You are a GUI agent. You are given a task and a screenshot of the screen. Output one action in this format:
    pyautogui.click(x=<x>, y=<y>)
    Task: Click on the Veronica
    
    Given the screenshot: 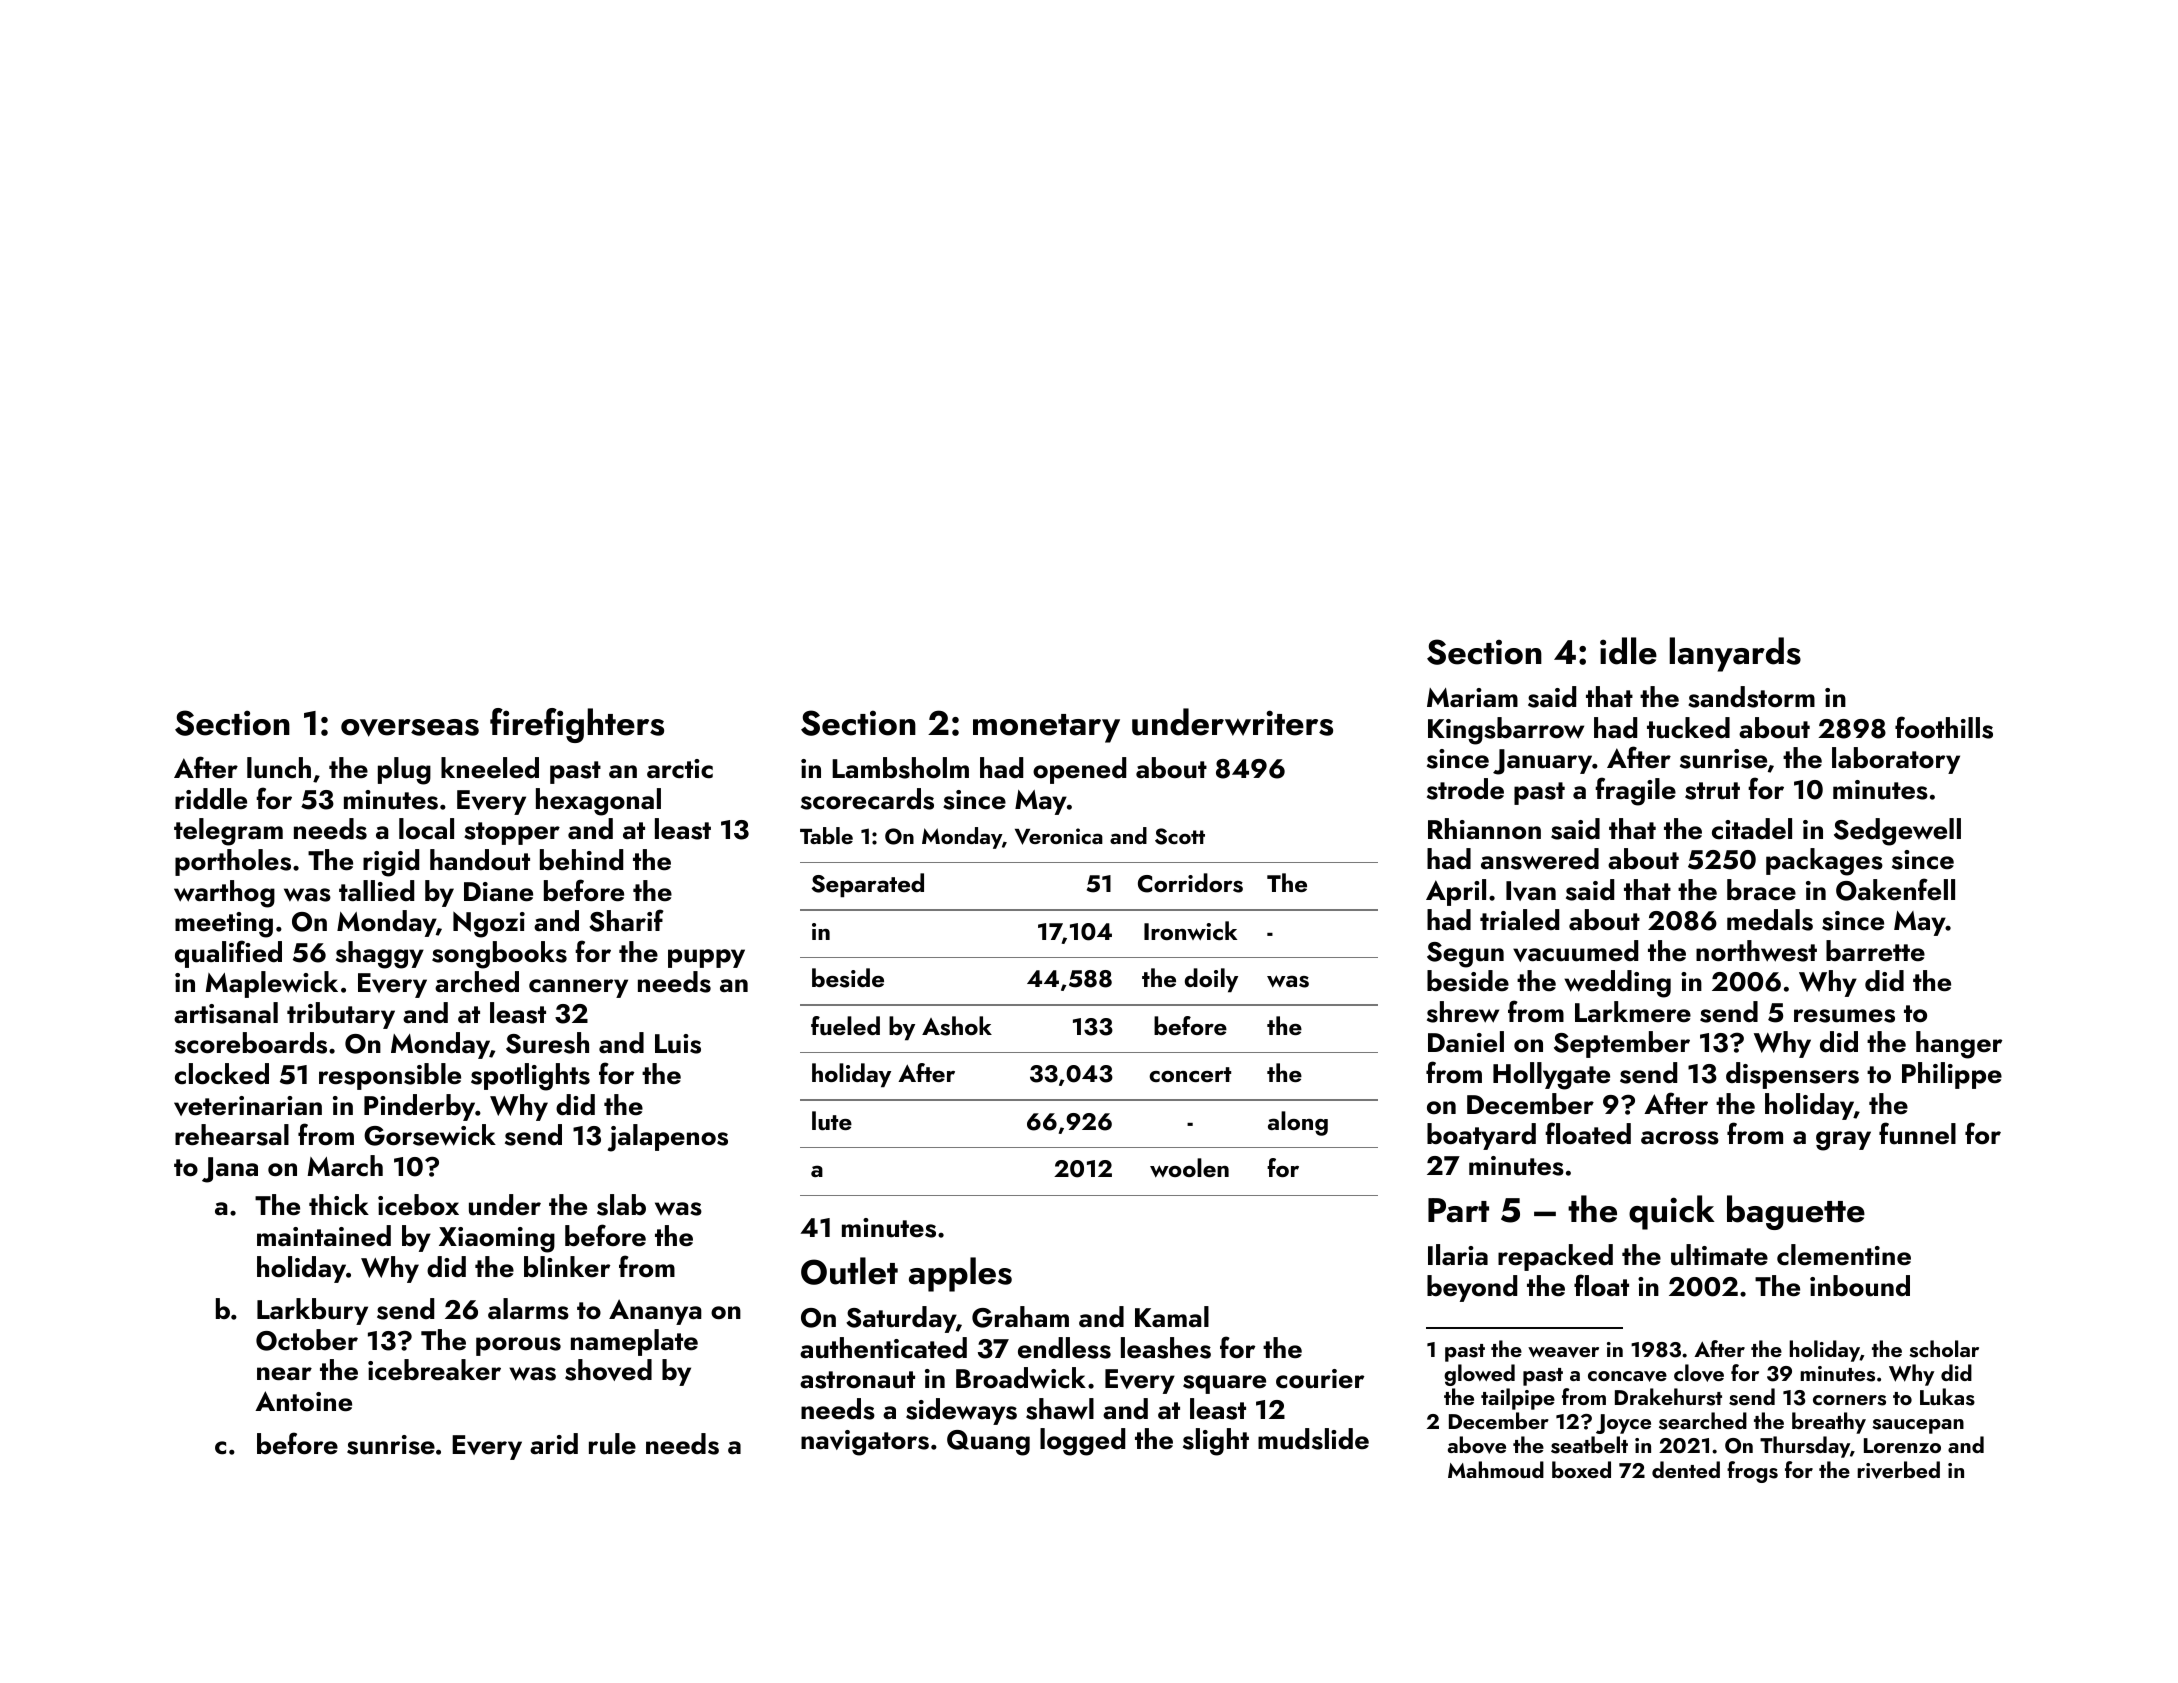 What is the action you would take?
    pyautogui.click(x=1059, y=836)
